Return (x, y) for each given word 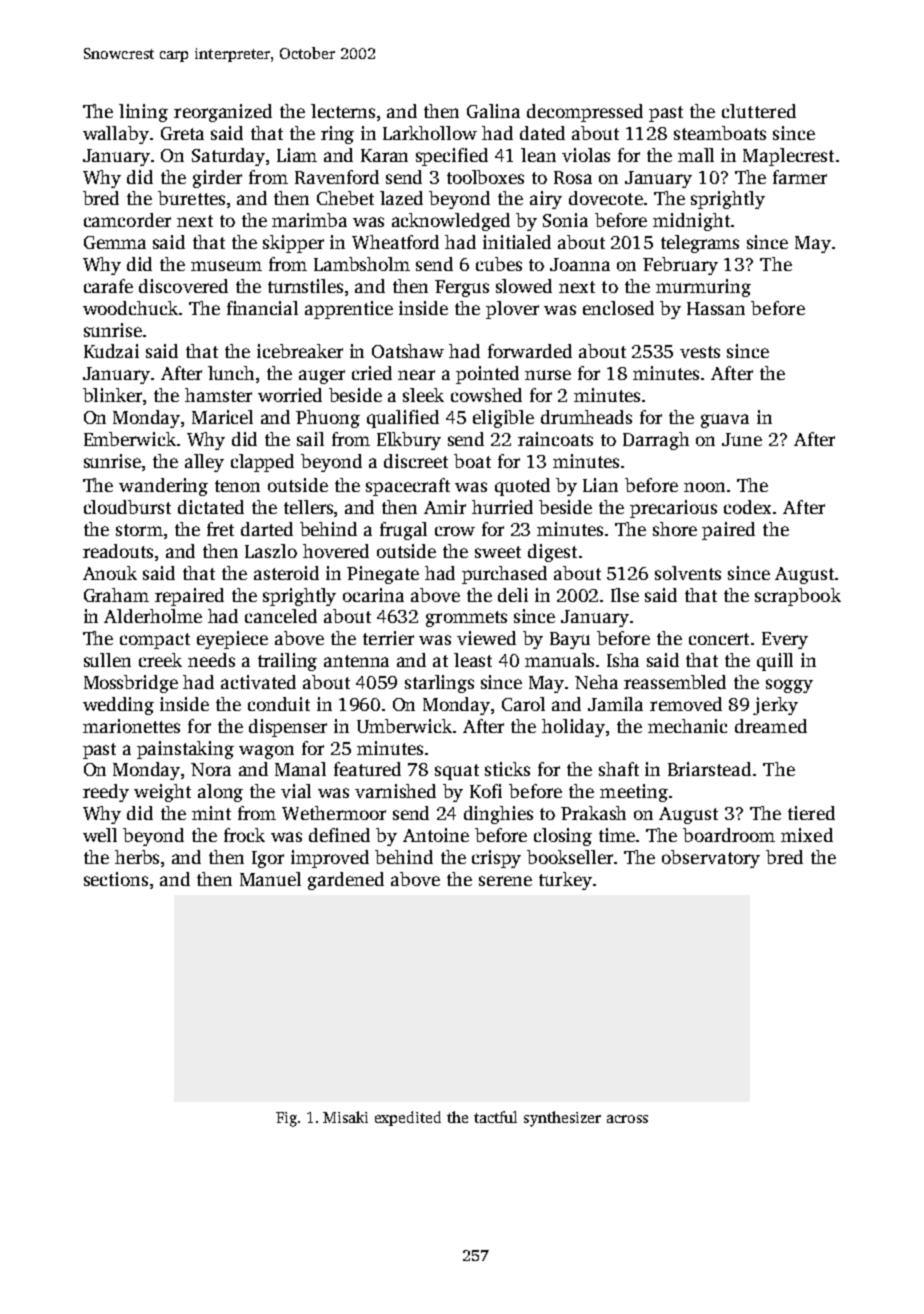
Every (785, 640)
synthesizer (562, 1119)
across (627, 1119)
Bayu (570, 640)
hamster (218, 395)
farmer (800, 177)
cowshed (486, 395)
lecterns (343, 111)
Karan (384, 155)
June (742, 439)
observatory (711, 859)
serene (505, 881)
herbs (137, 857)
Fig (286, 1119)
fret (220, 529)
